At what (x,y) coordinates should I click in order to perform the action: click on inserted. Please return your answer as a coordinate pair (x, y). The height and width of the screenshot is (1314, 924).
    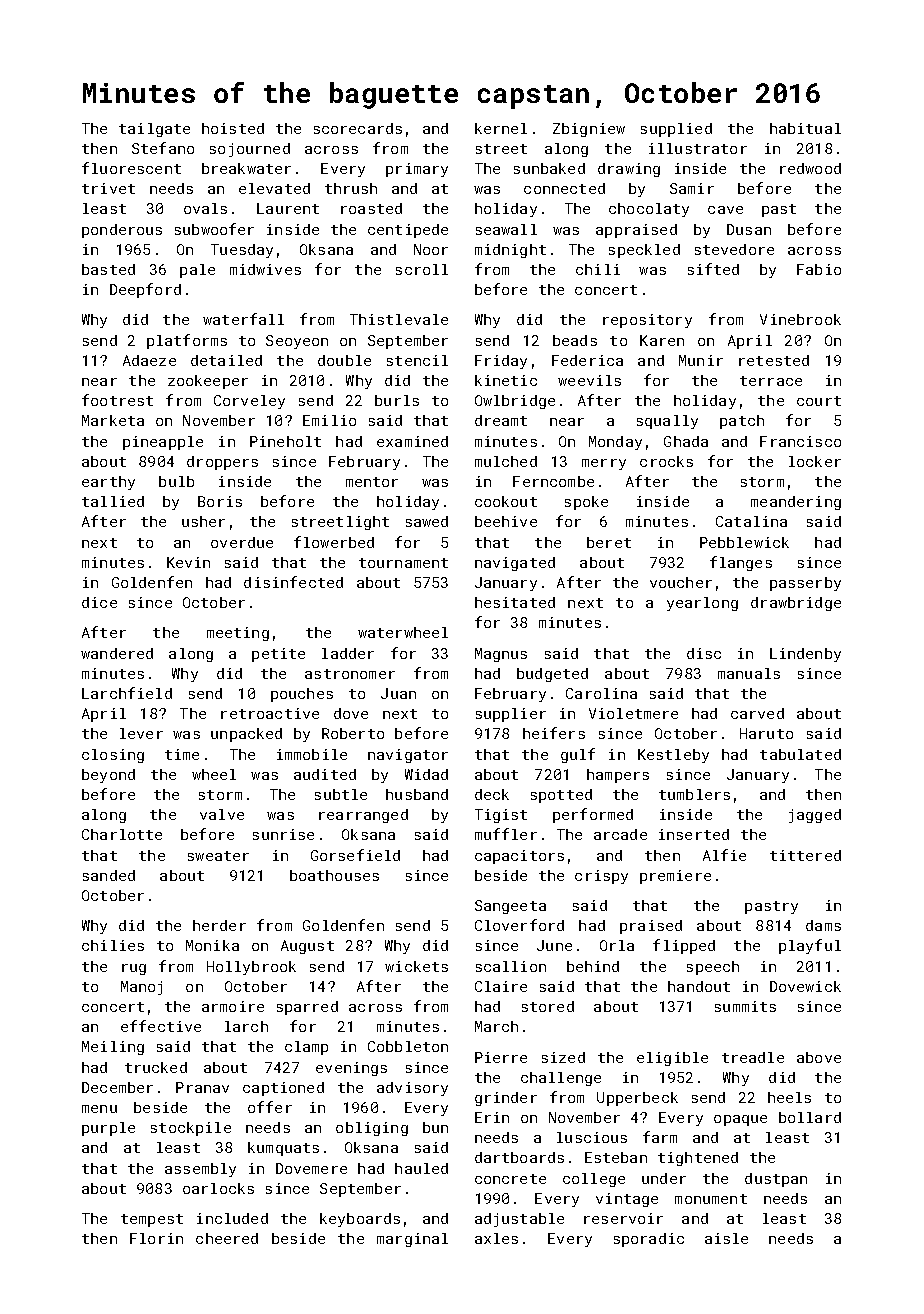
    Looking at the image, I should click on (694, 834).
